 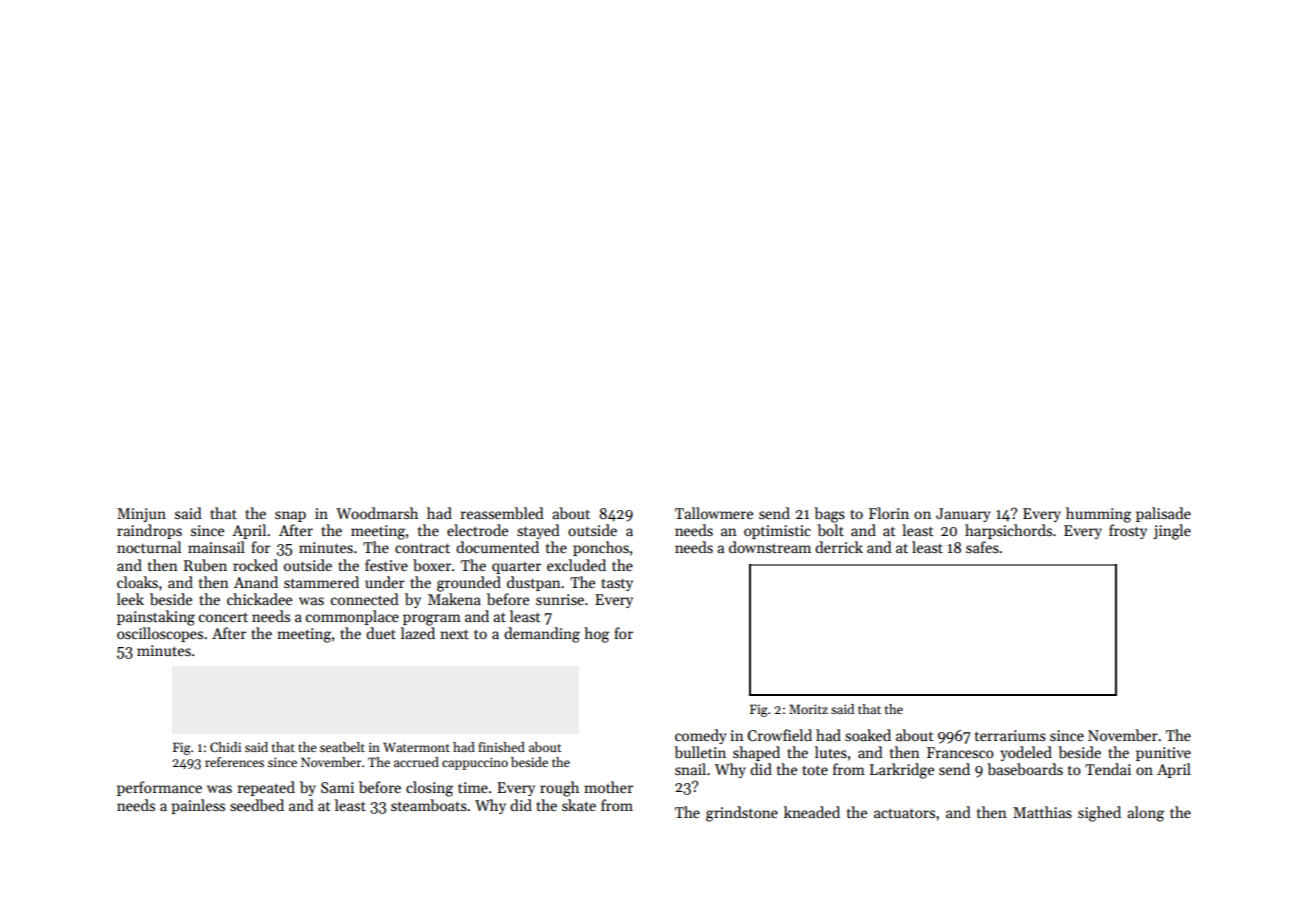 I want to click on Chidi, so click(x=225, y=747).
